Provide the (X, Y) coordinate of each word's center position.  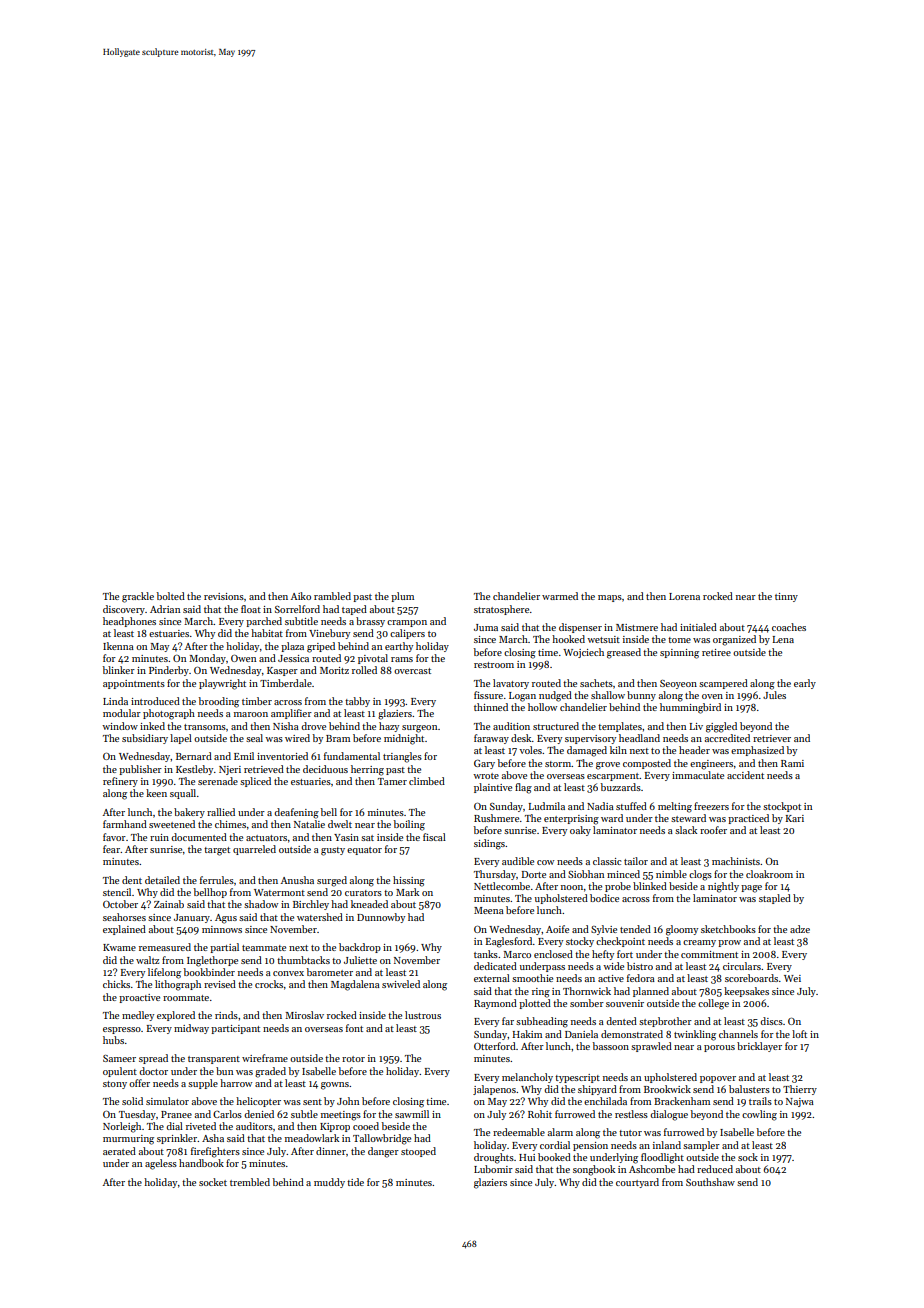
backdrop (360, 948)
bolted (171, 596)
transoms (205, 727)
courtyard (637, 1183)
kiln (618, 750)
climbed (427, 781)
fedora (641, 978)
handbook (201, 1163)
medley (138, 1016)
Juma (486, 627)
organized (734, 640)
